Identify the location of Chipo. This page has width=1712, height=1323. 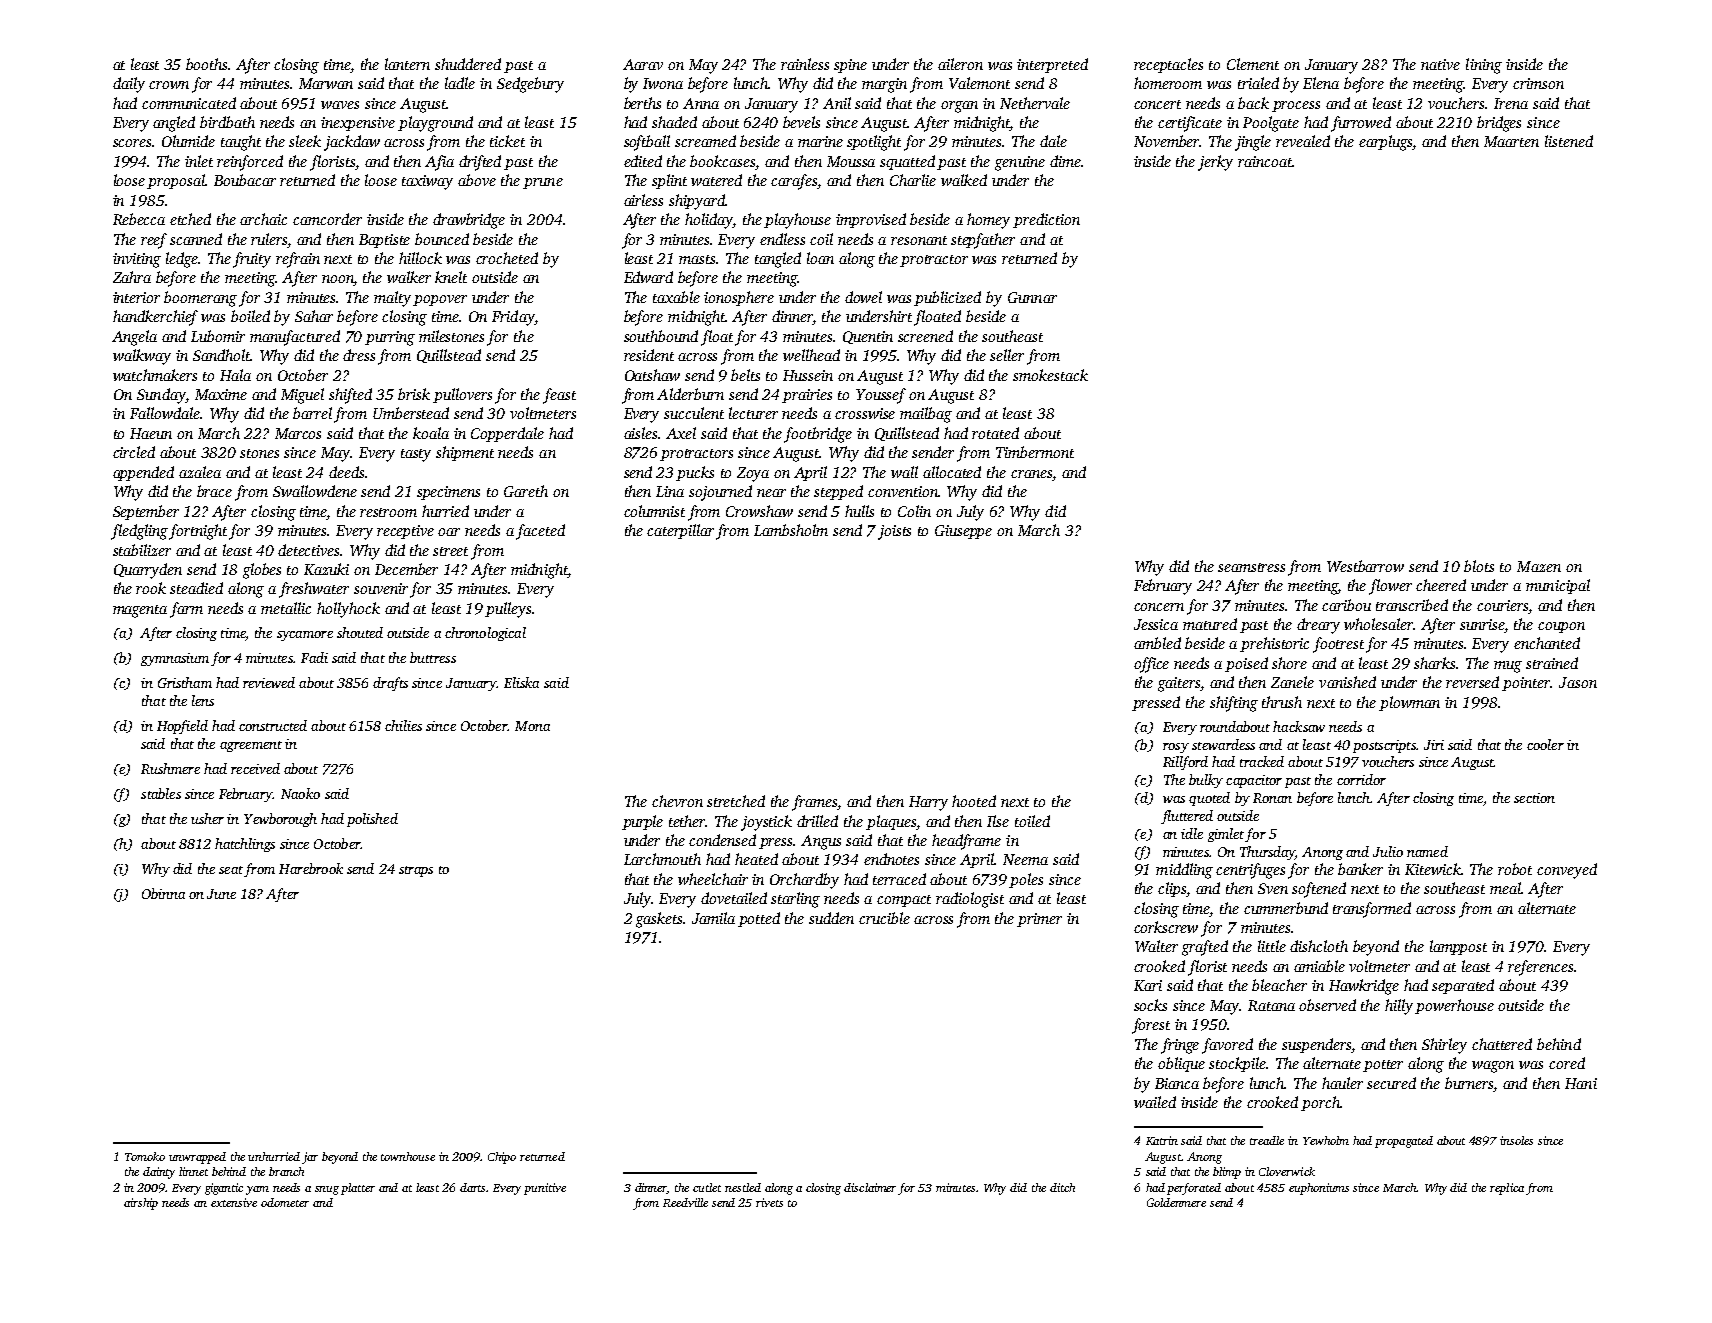
(502, 1158).
